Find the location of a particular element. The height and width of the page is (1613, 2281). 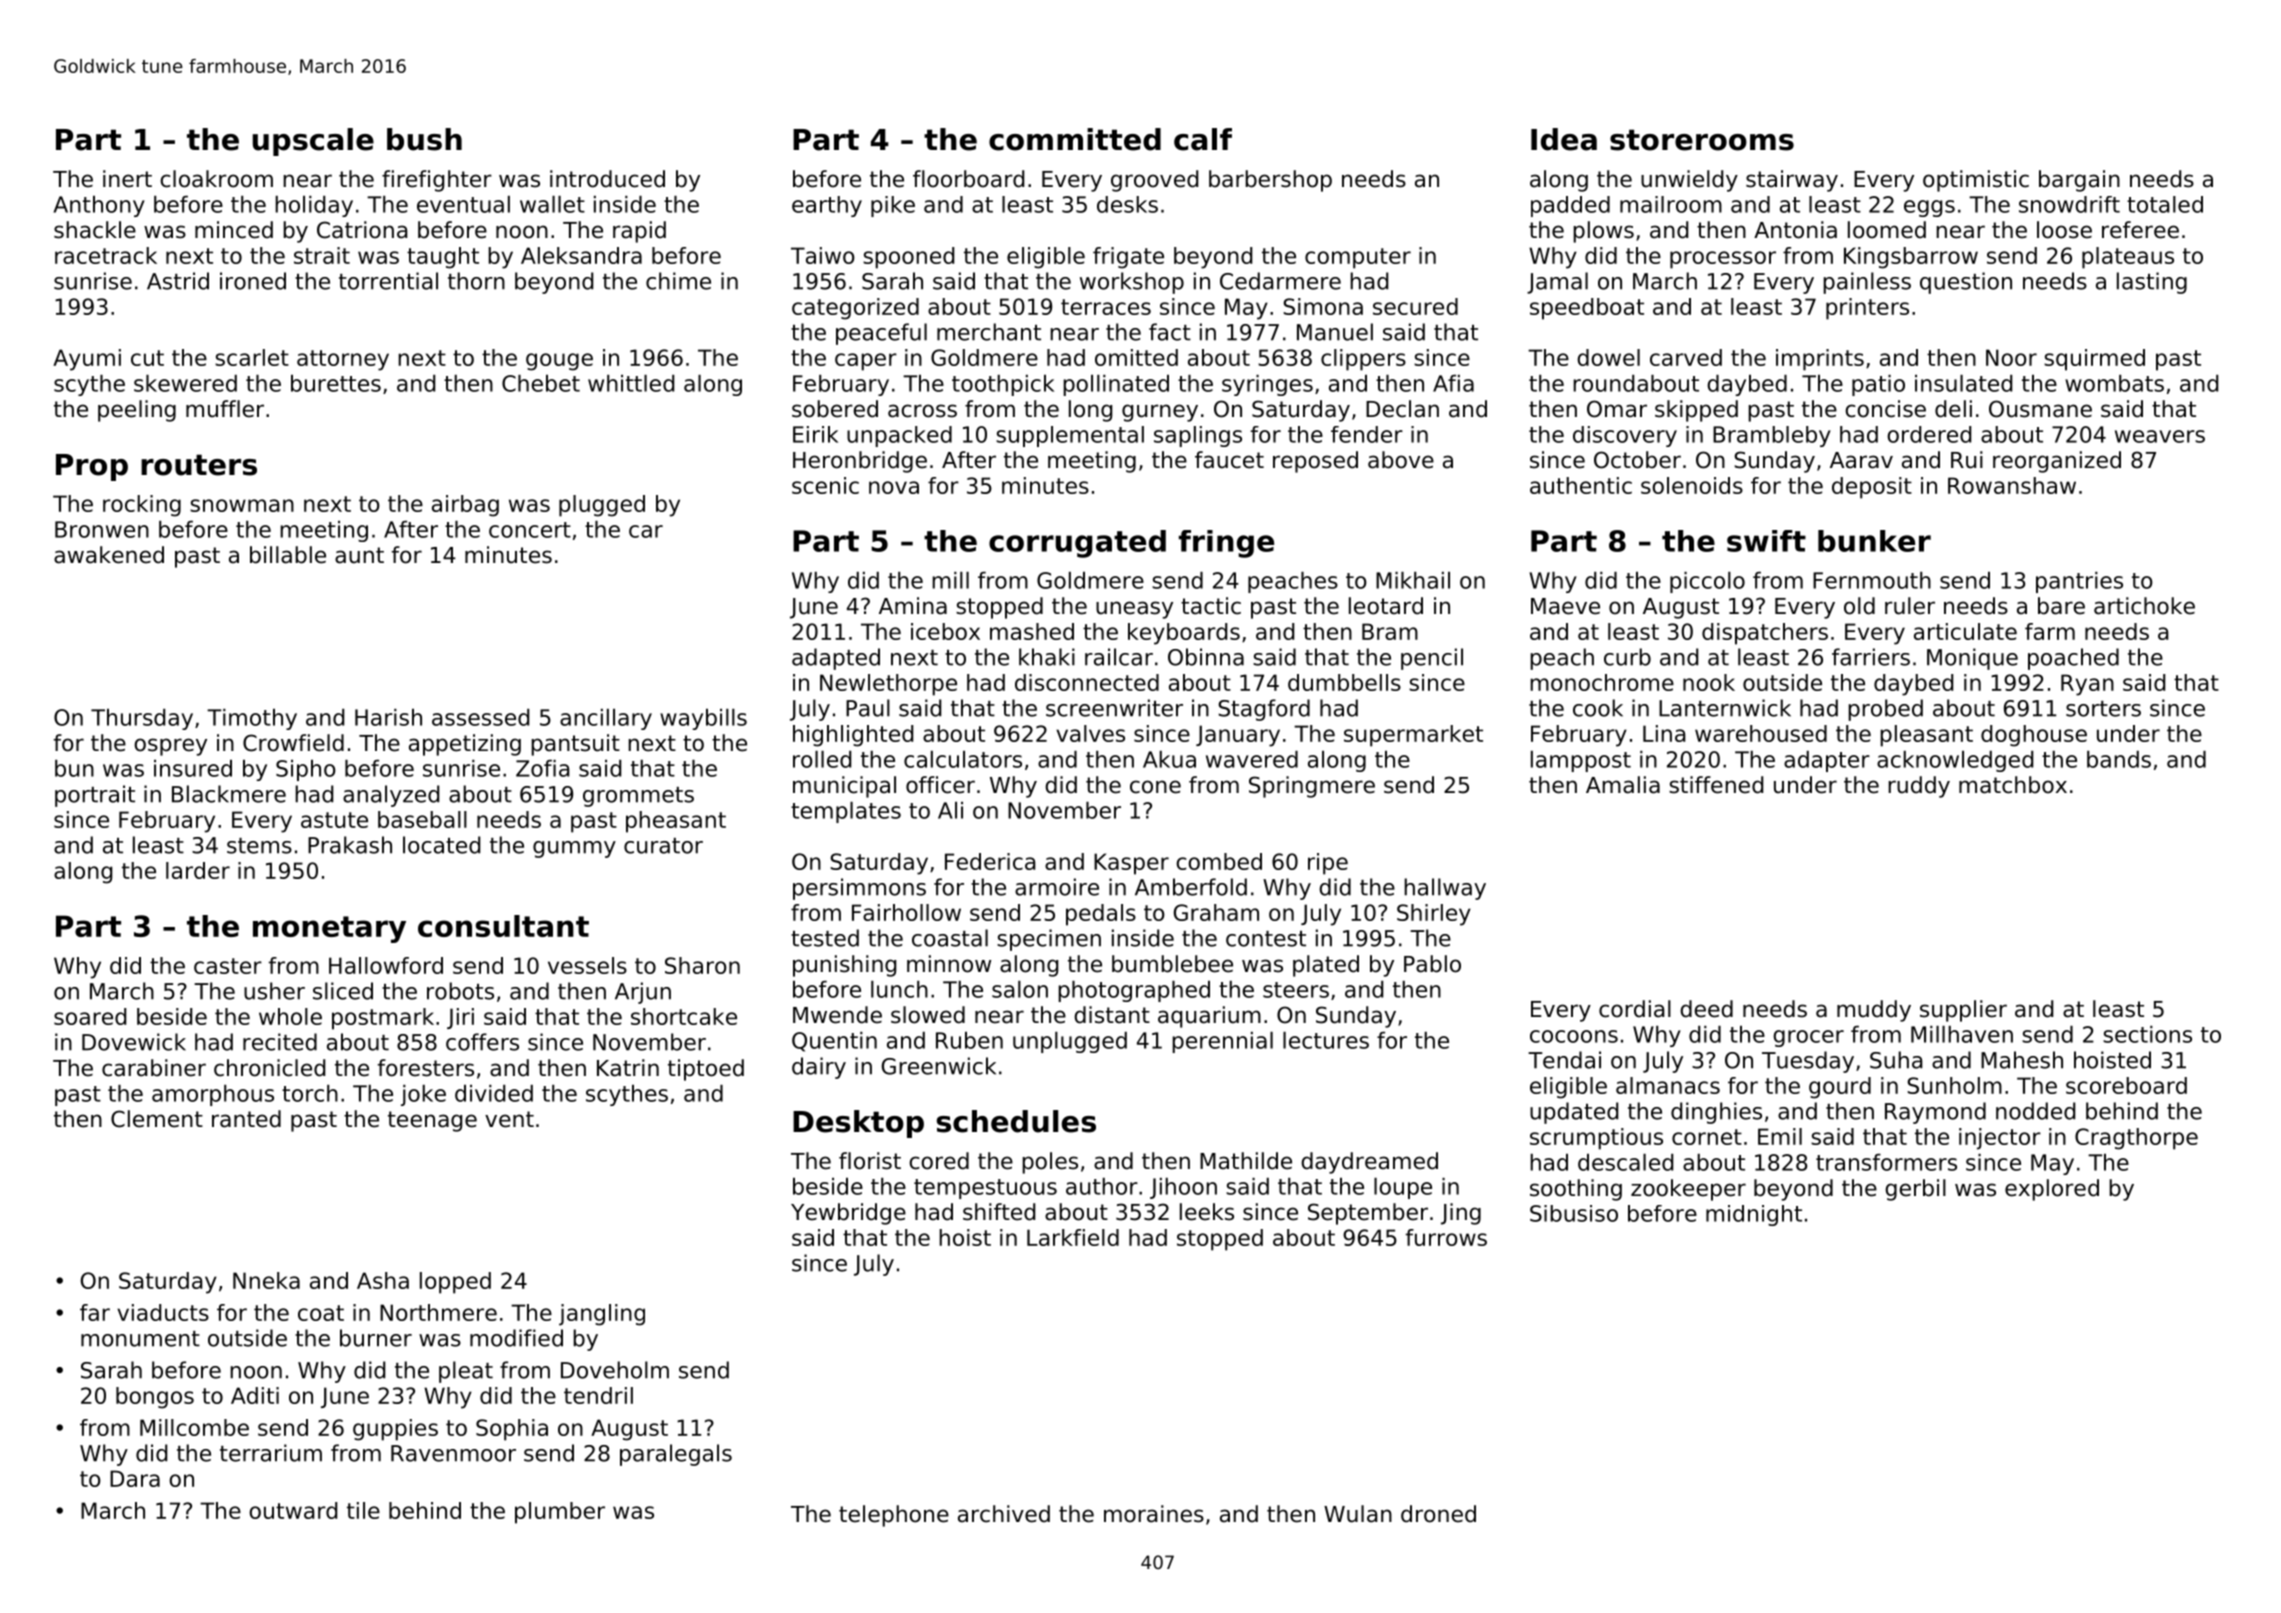

gerbil is located at coordinates (1915, 1190).
